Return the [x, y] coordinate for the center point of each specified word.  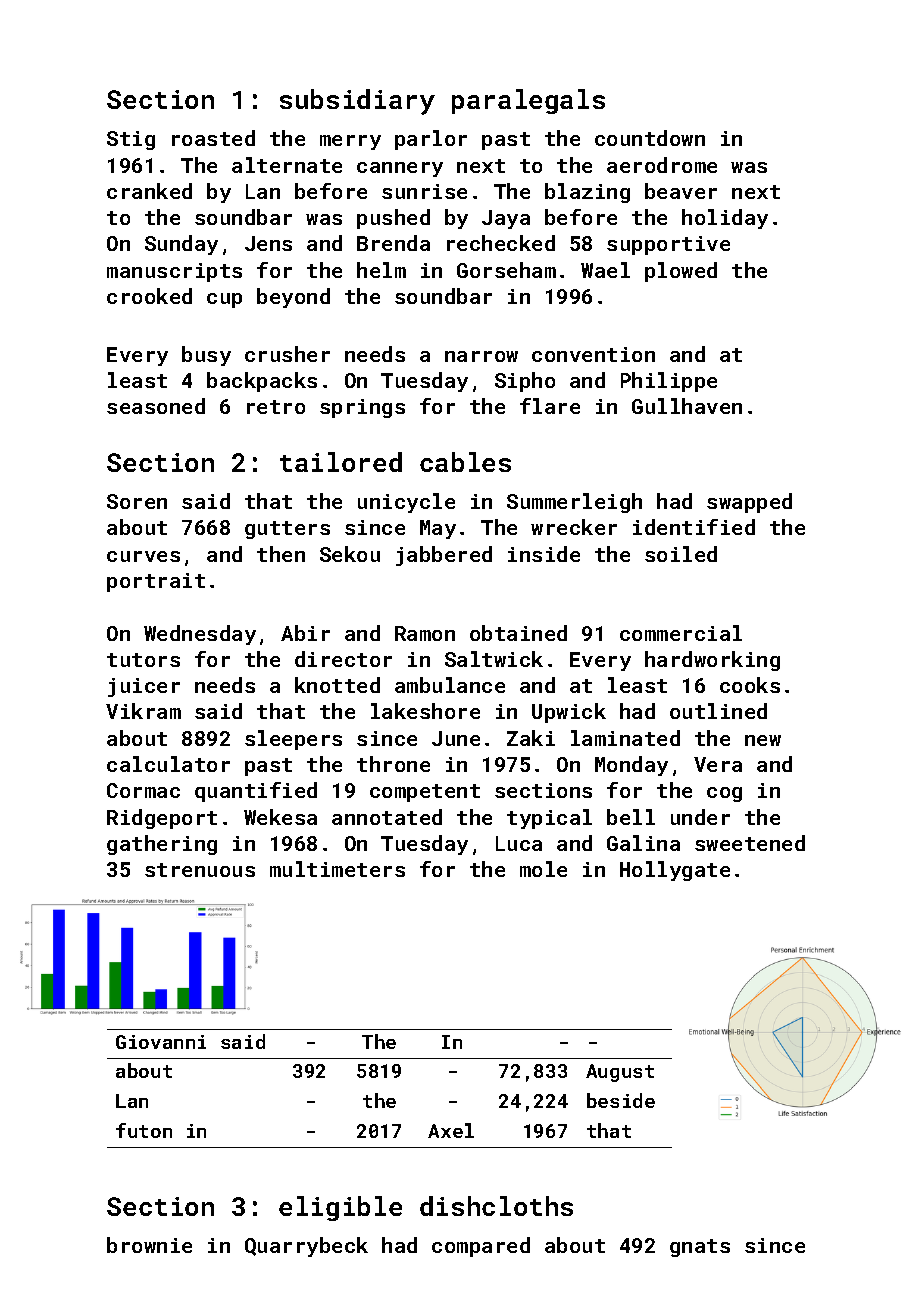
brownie [149, 1245]
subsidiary [357, 102]
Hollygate [675, 871]
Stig [131, 140]
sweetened [750, 843]
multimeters [337, 869]
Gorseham [506, 270]
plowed [681, 272]
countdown [650, 138]
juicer [144, 687]
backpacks [262, 382]
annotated [387, 817]
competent [425, 793]
